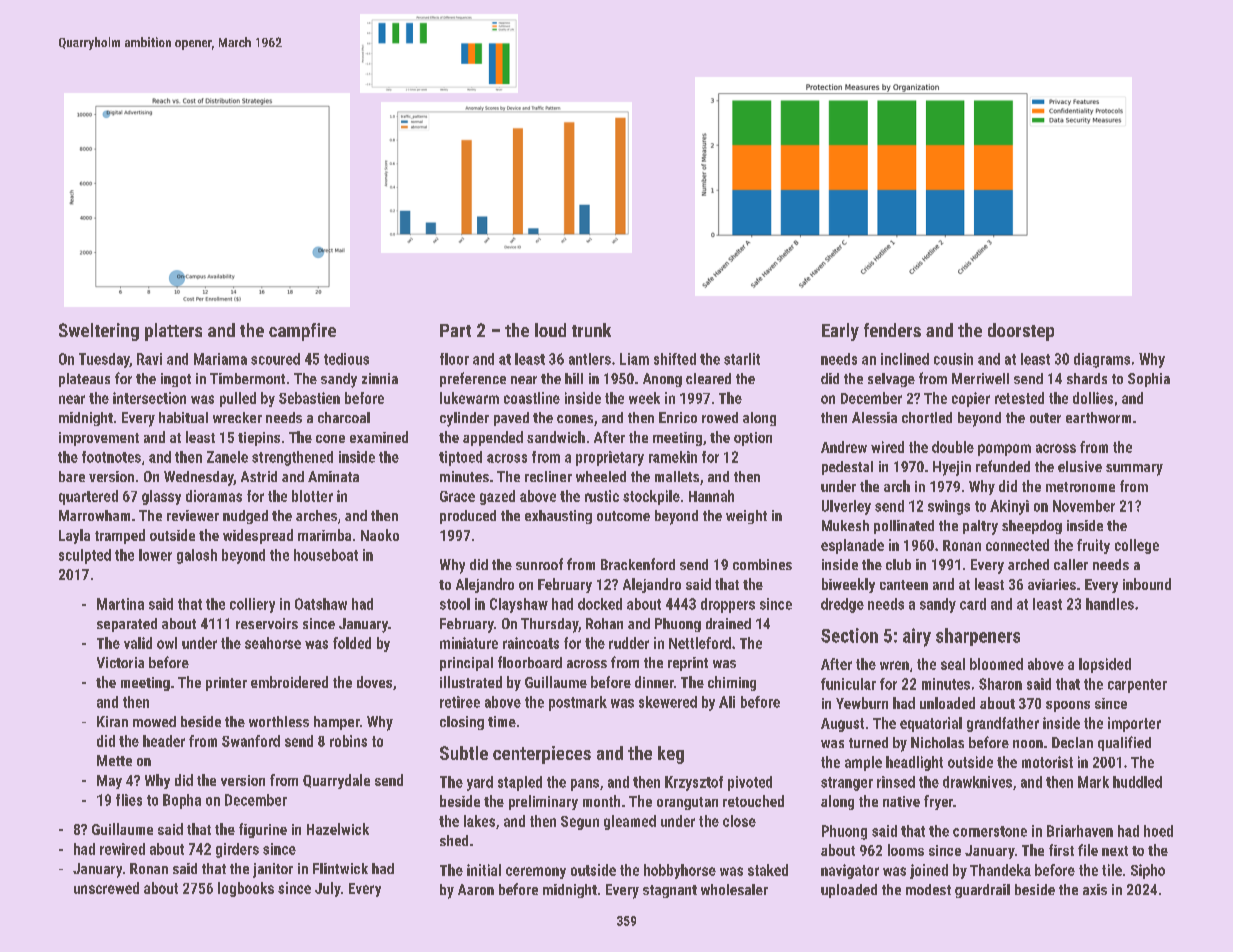 Image resolution: width=1233 pixels, height=952 pixels. What do you see at coordinates (1095, 889) in the screenshot?
I see `axis` at bounding box center [1095, 889].
